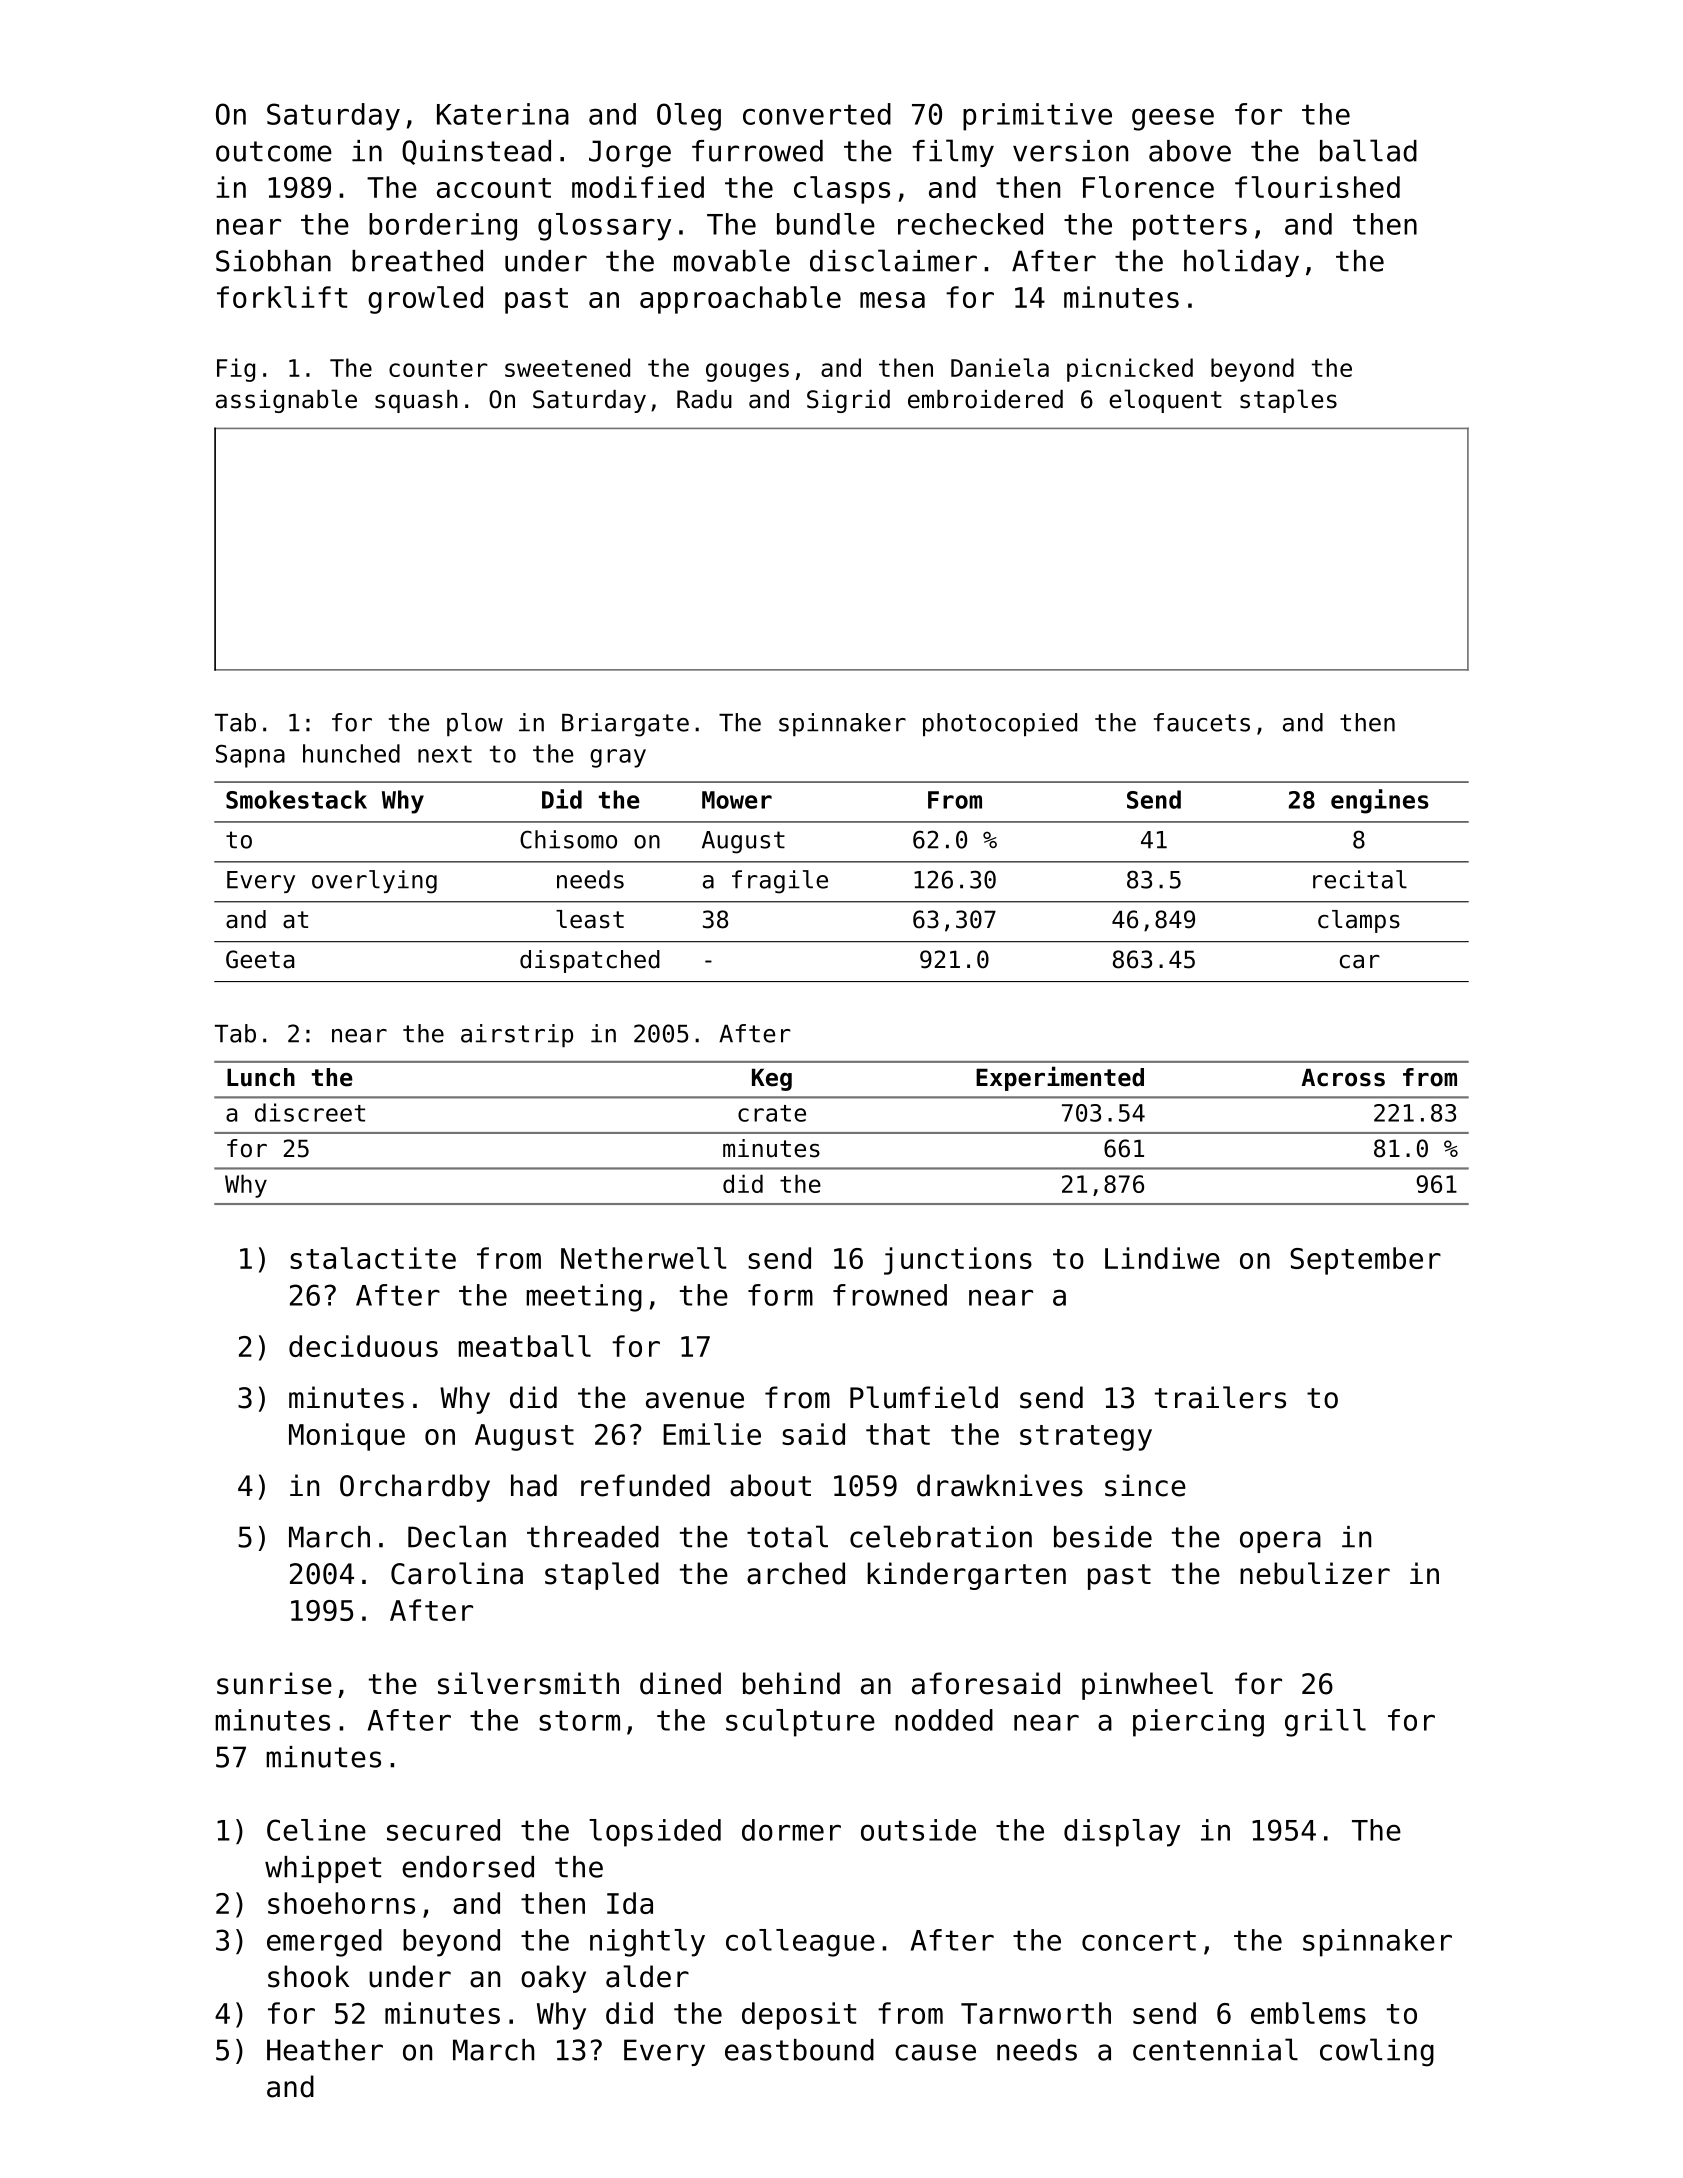  Describe the element at coordinates (475, 724) in the image. I see `plow` at that location.
